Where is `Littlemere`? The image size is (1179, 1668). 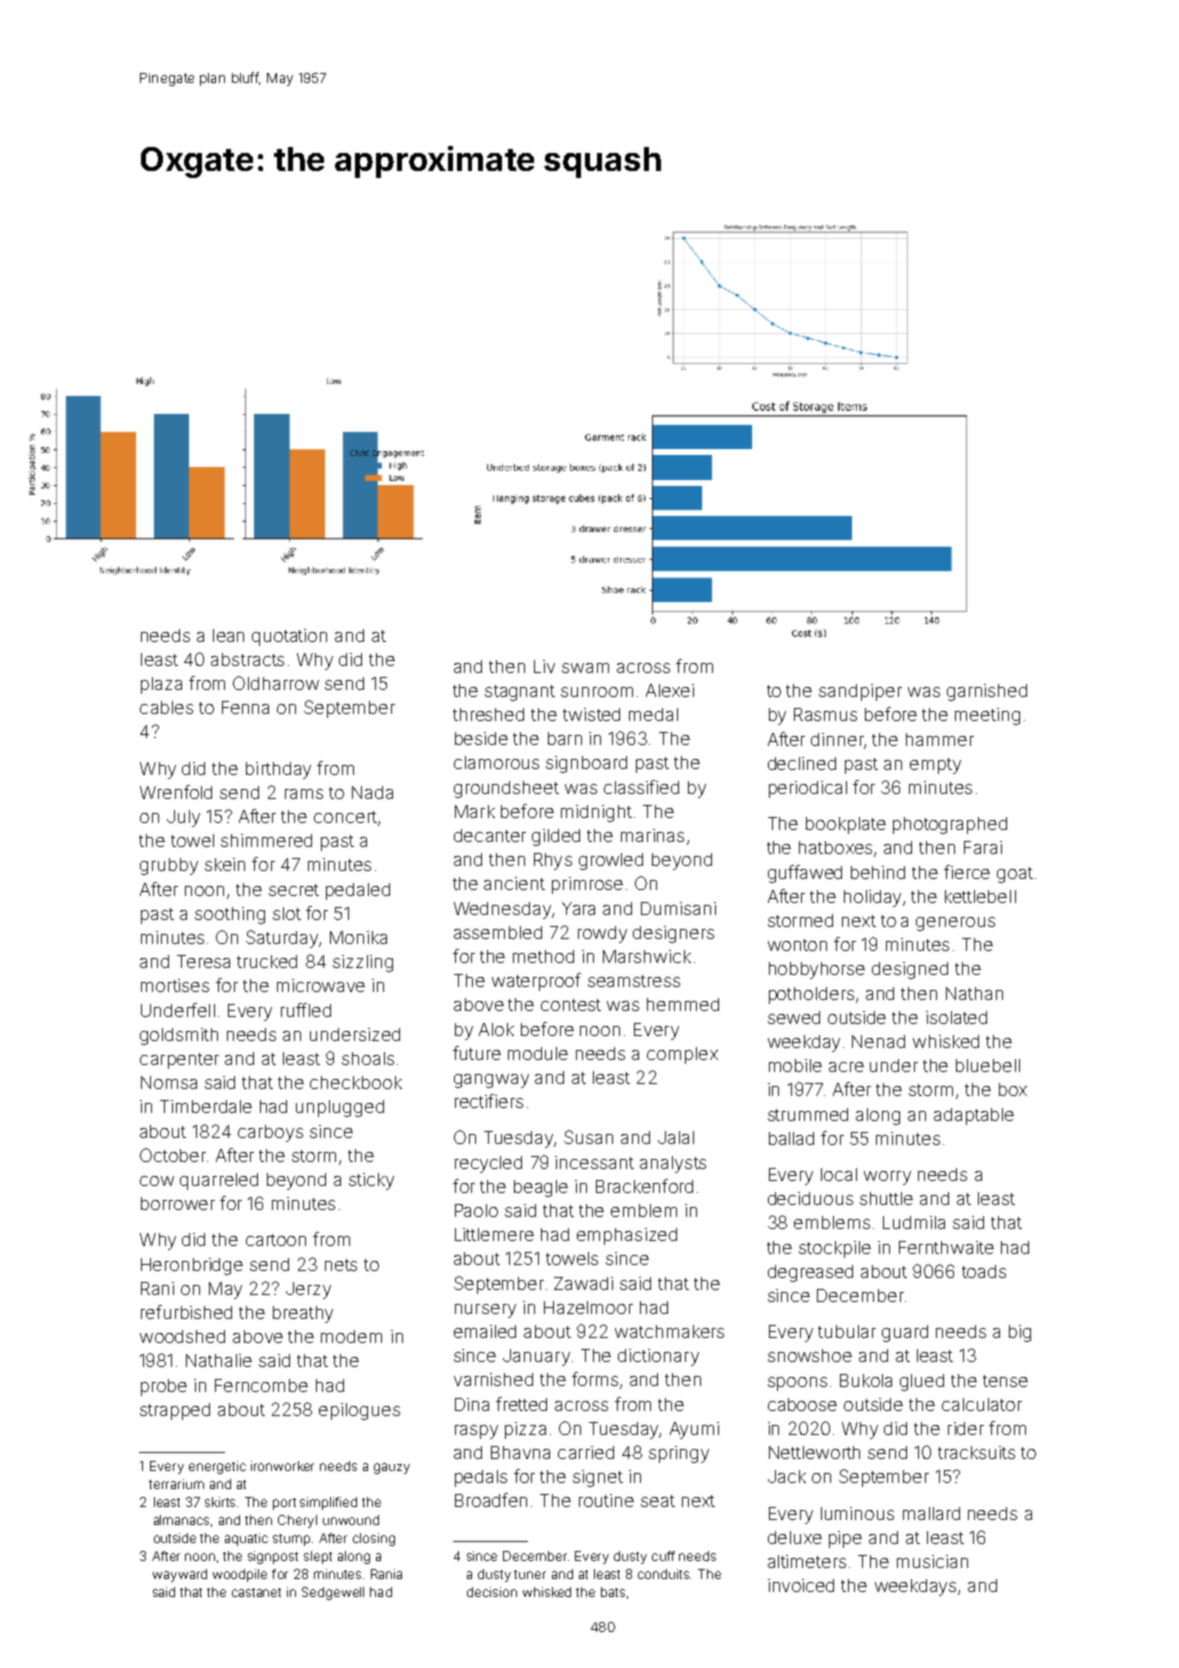
Littlemere is located at coordinates (494, 1234).
